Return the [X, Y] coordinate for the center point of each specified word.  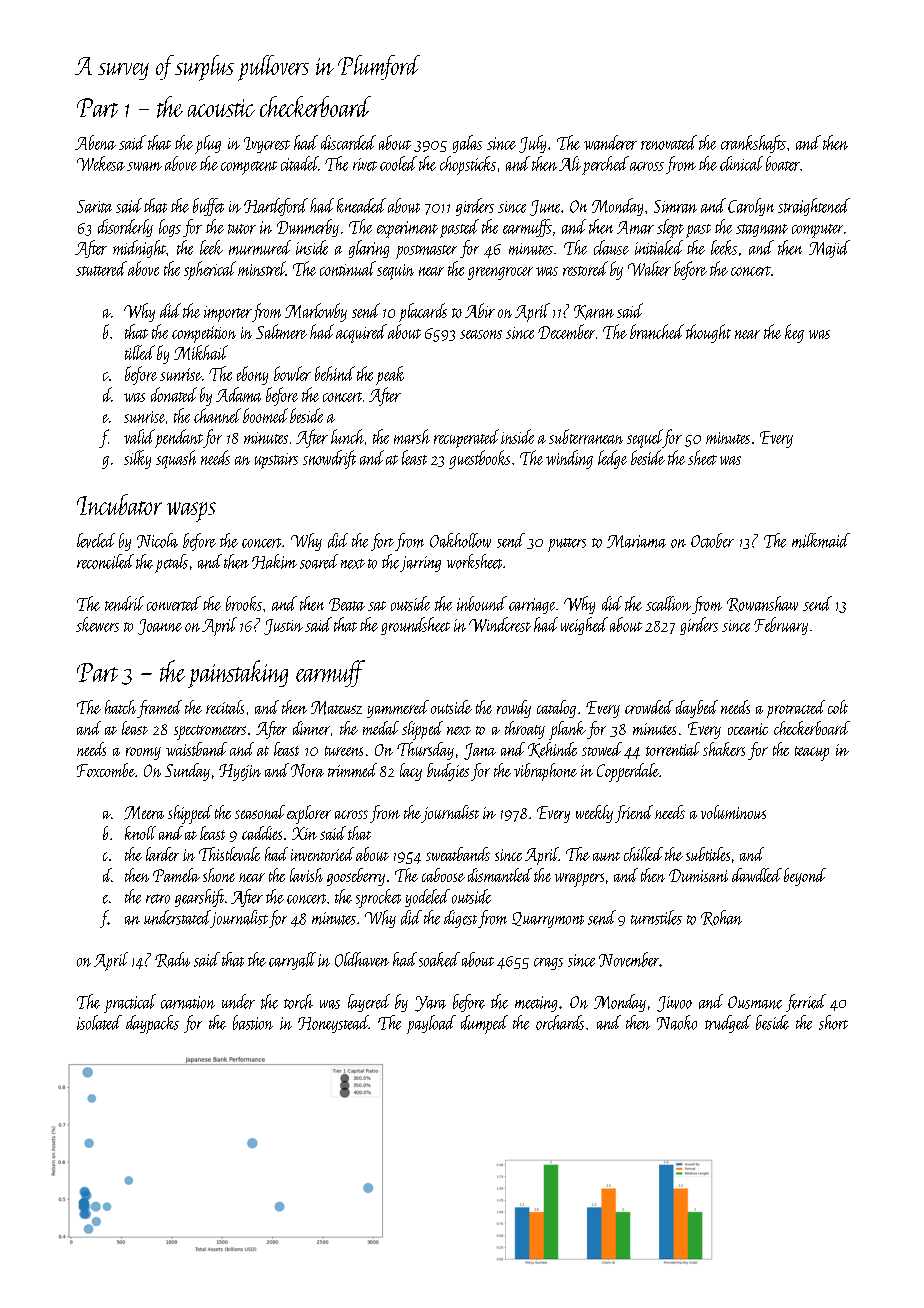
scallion [668, 603]
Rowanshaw [762, 604]
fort [382, 542]
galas [467, 144]
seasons [481, 334]
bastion [253, 1022]
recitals [225, 707]
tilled [140, 352]
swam [144, 166]
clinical [741, 163]
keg [794, 333]
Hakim [274, 561]
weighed [584, 626]
